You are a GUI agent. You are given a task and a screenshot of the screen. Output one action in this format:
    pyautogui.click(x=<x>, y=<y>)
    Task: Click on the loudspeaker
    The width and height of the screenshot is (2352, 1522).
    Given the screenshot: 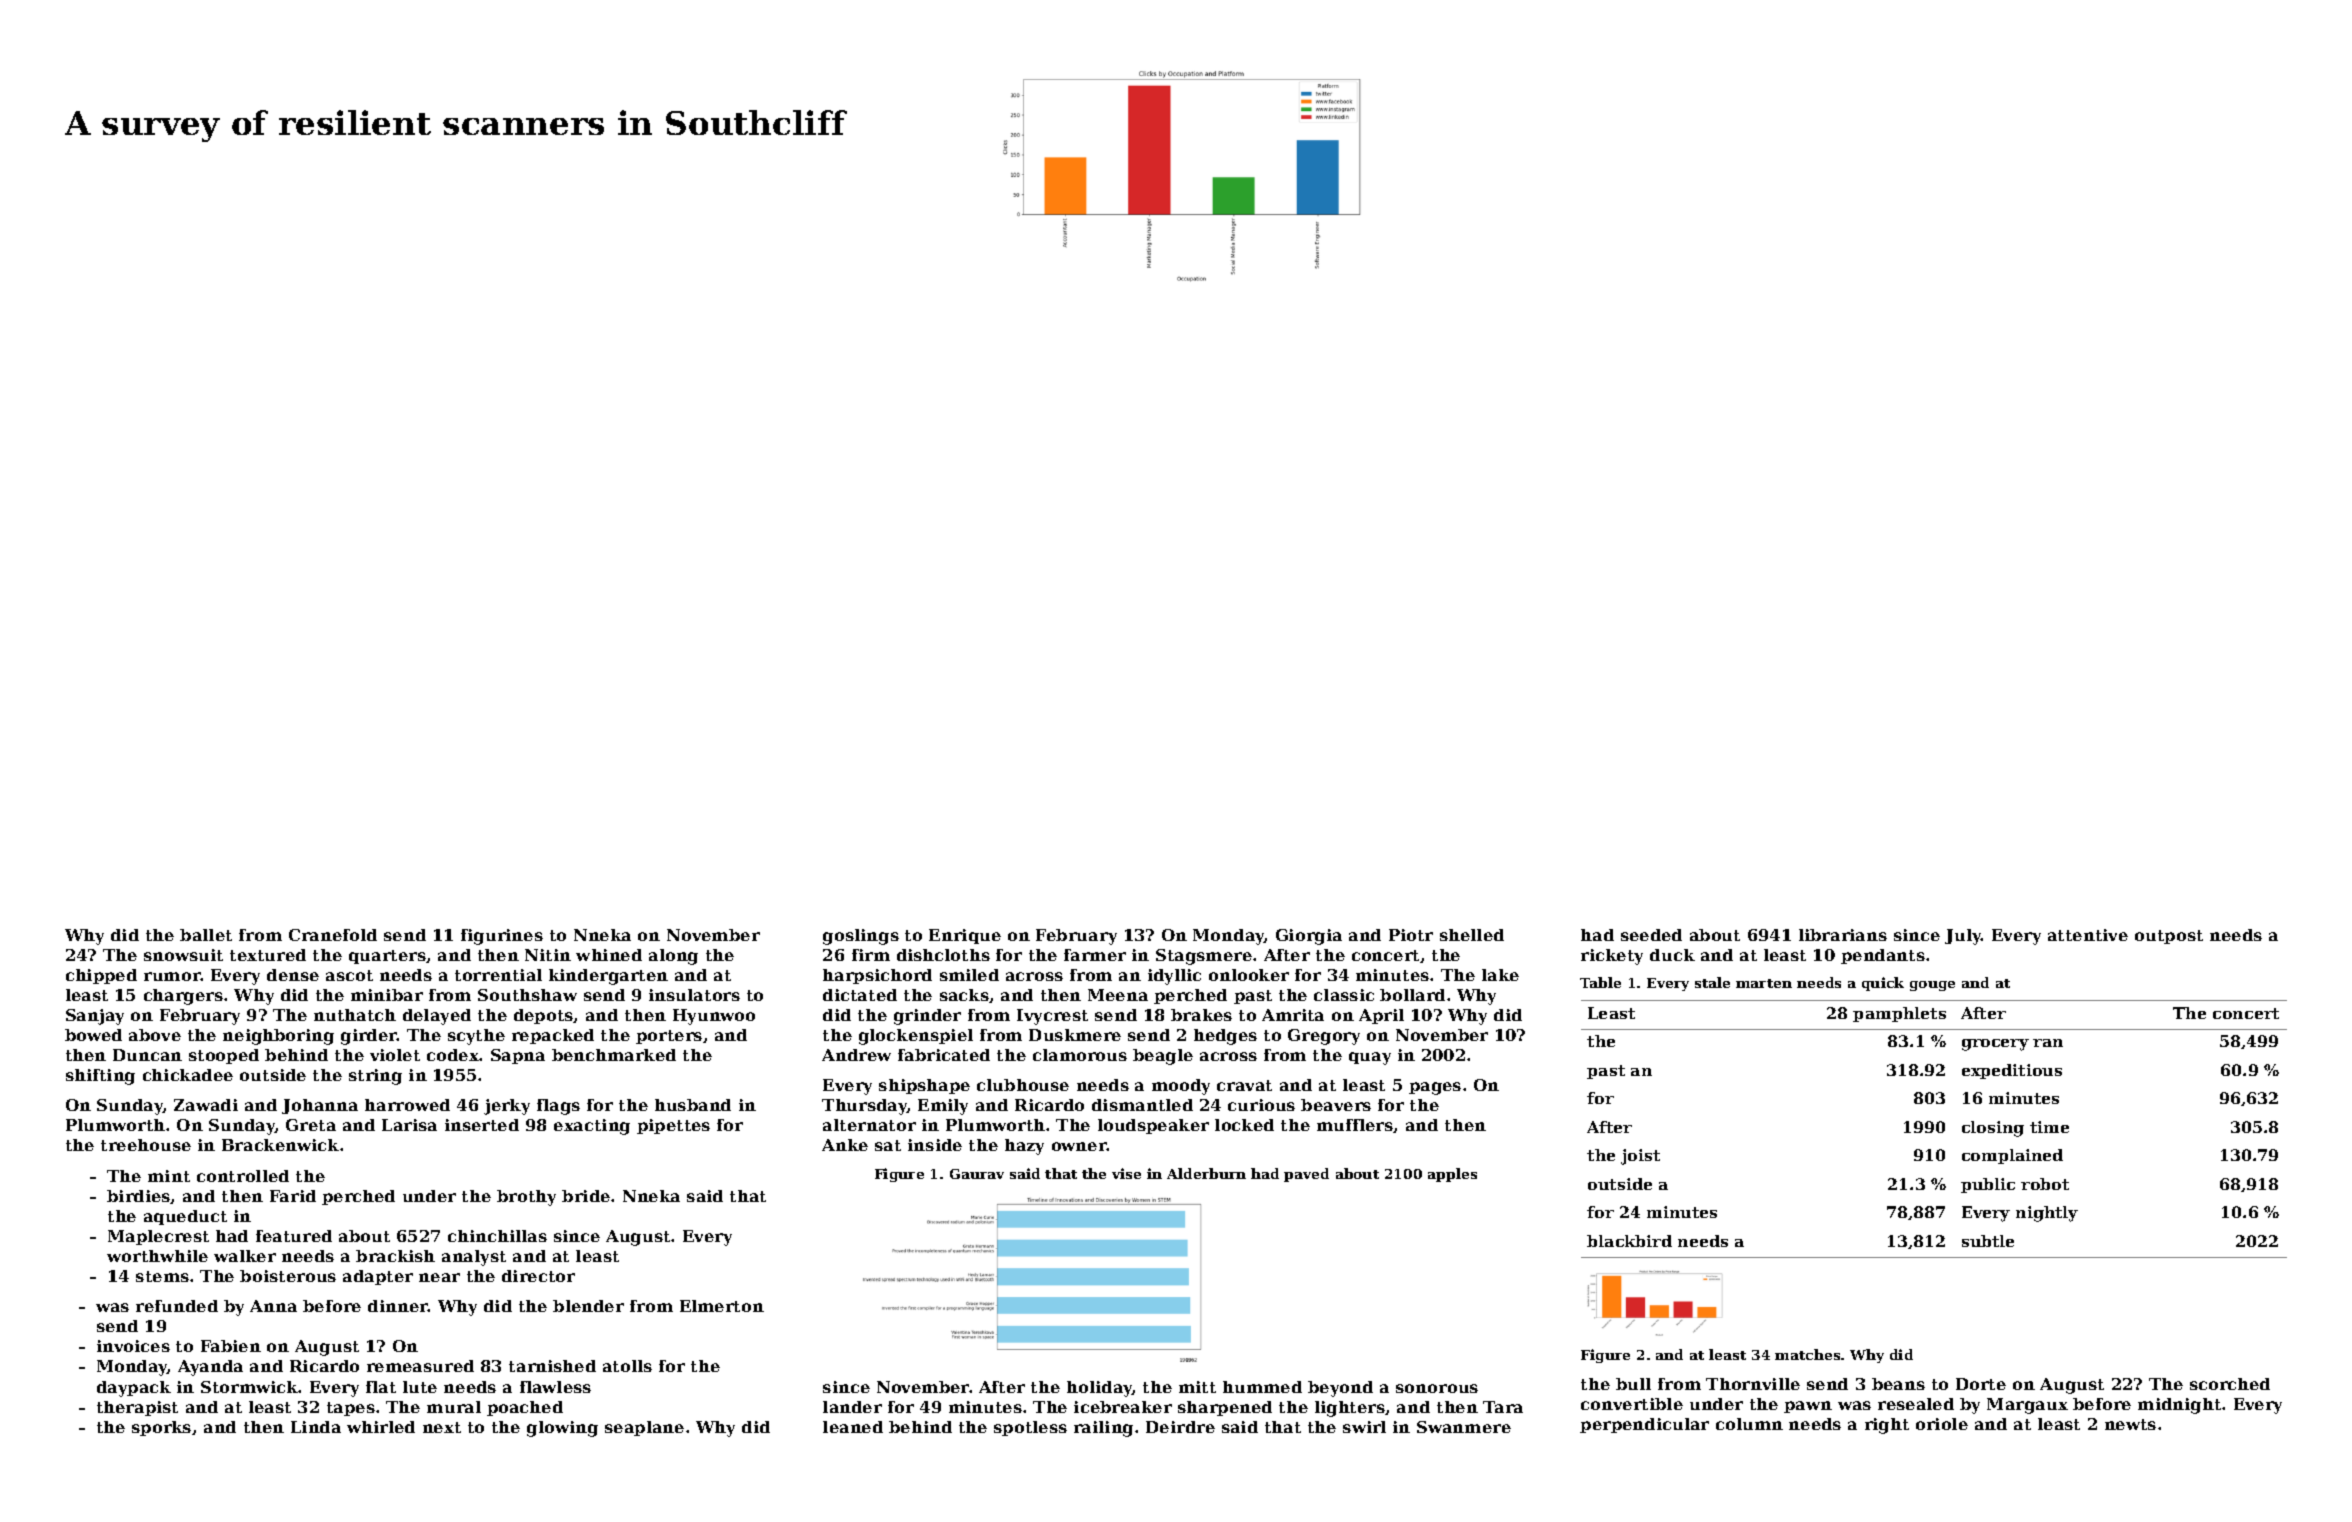 What is the action you would take?
    pyautogui.click(x=1153, y=1126)
